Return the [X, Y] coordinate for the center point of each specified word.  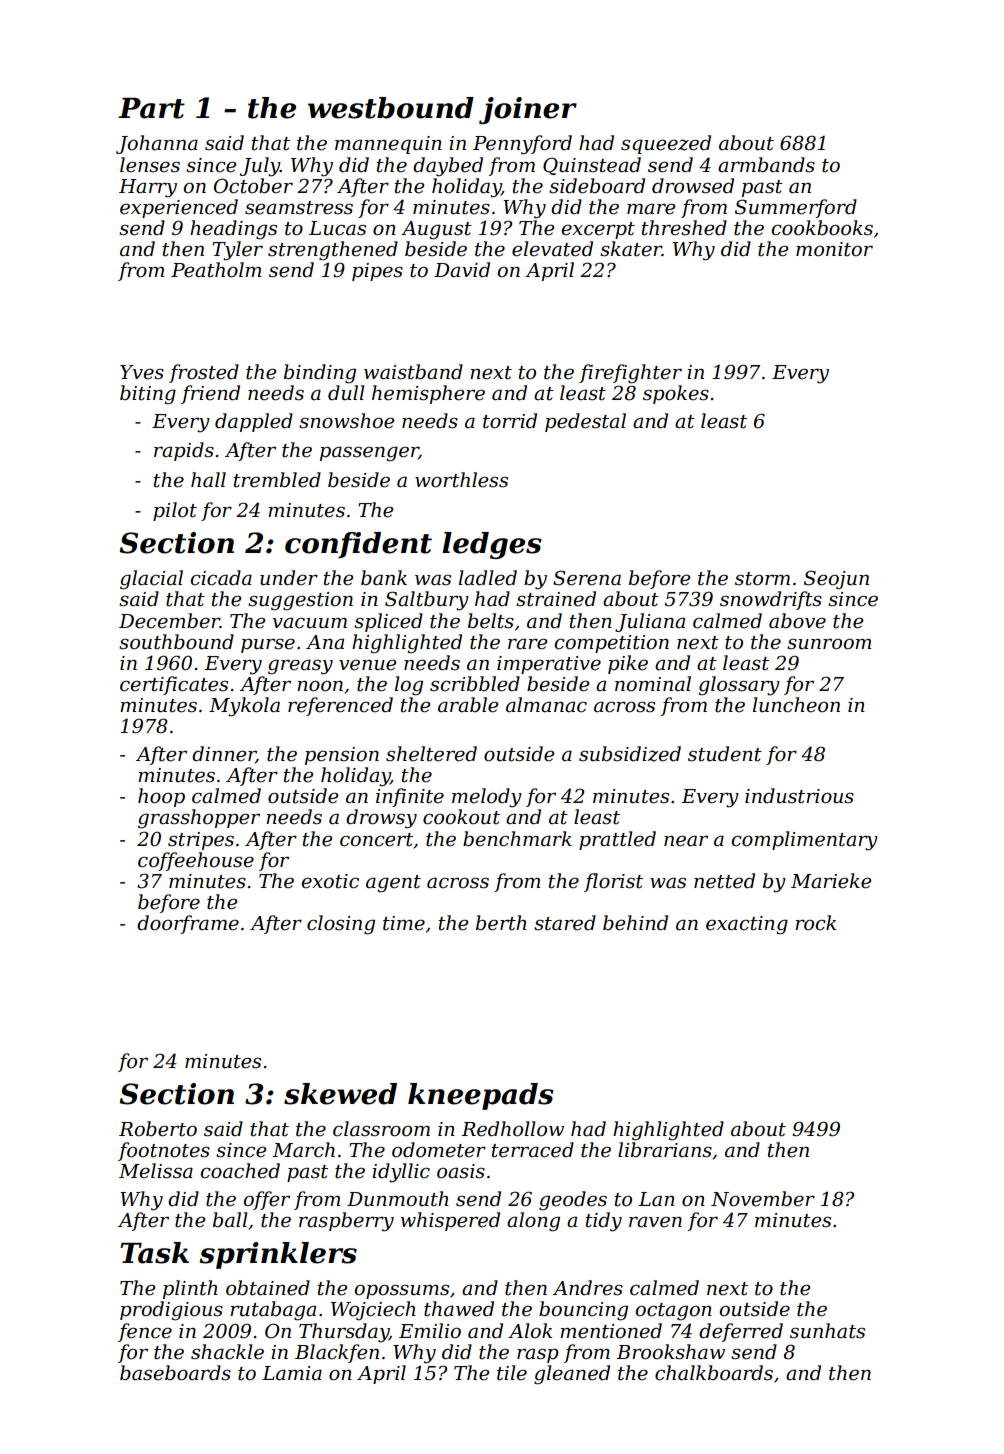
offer [266, 1200]
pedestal [585, 422]
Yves [142, 372]
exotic [330, 881]
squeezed [666, 144]
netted [724, 881]
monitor [834, 249]
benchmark [517, 839]
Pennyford [522, 145]
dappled [254, 422]
